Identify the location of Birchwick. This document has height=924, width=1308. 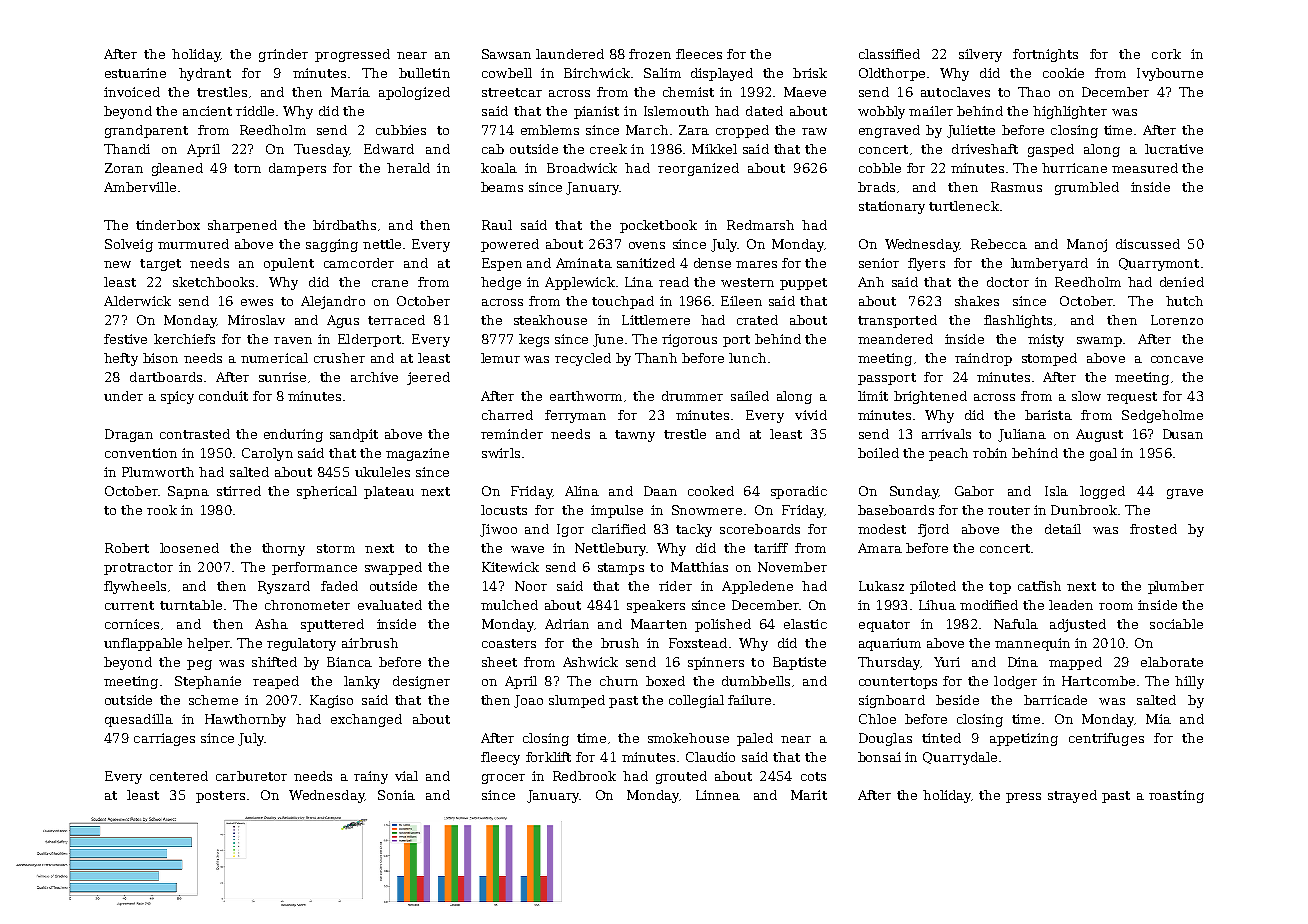
(597, 73).
